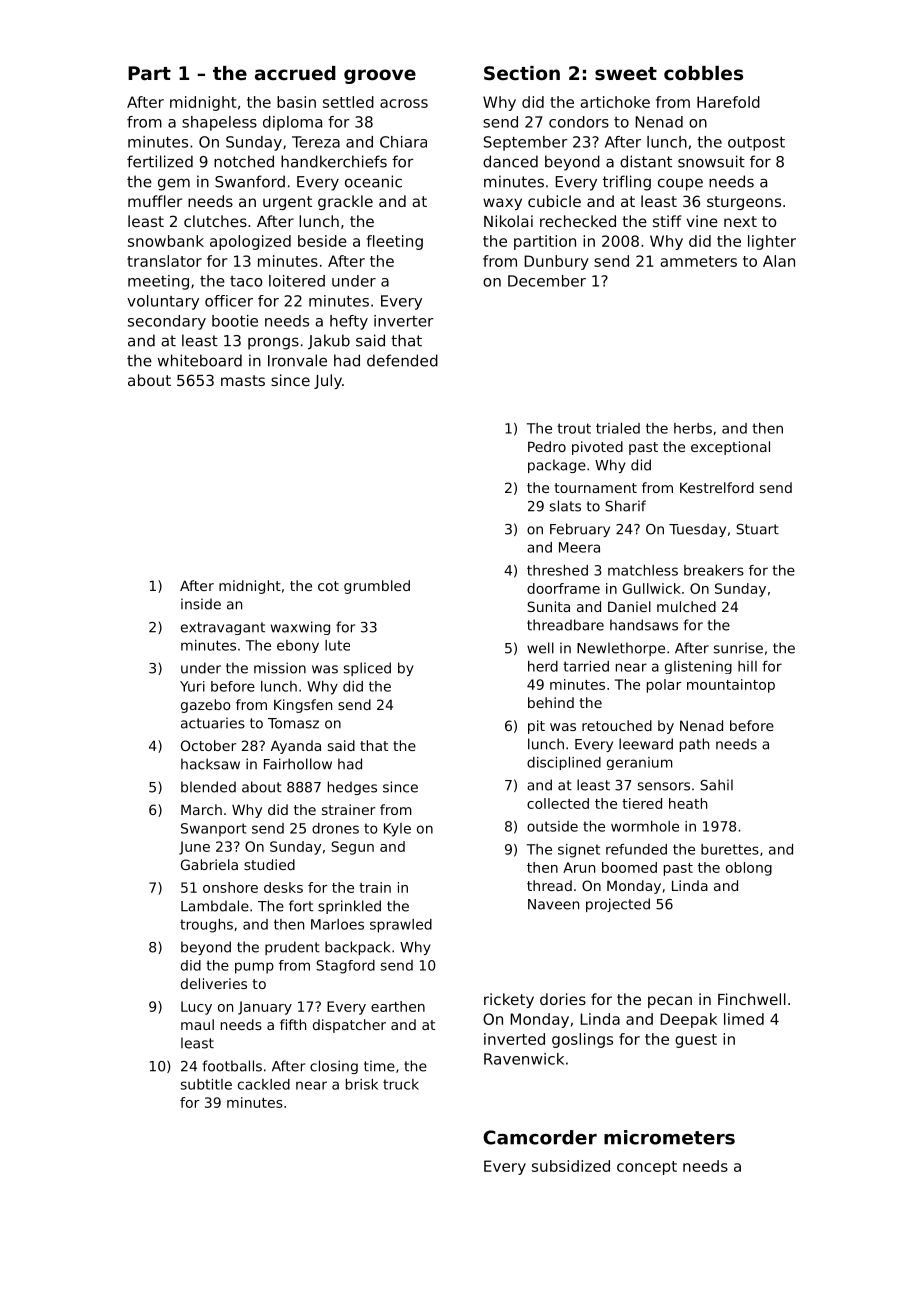 The width and height of the image is (924, 1314). What do you see at coordinates (395, 242) in the image?
I see `fleeting` at bounding box center [395, 242].
